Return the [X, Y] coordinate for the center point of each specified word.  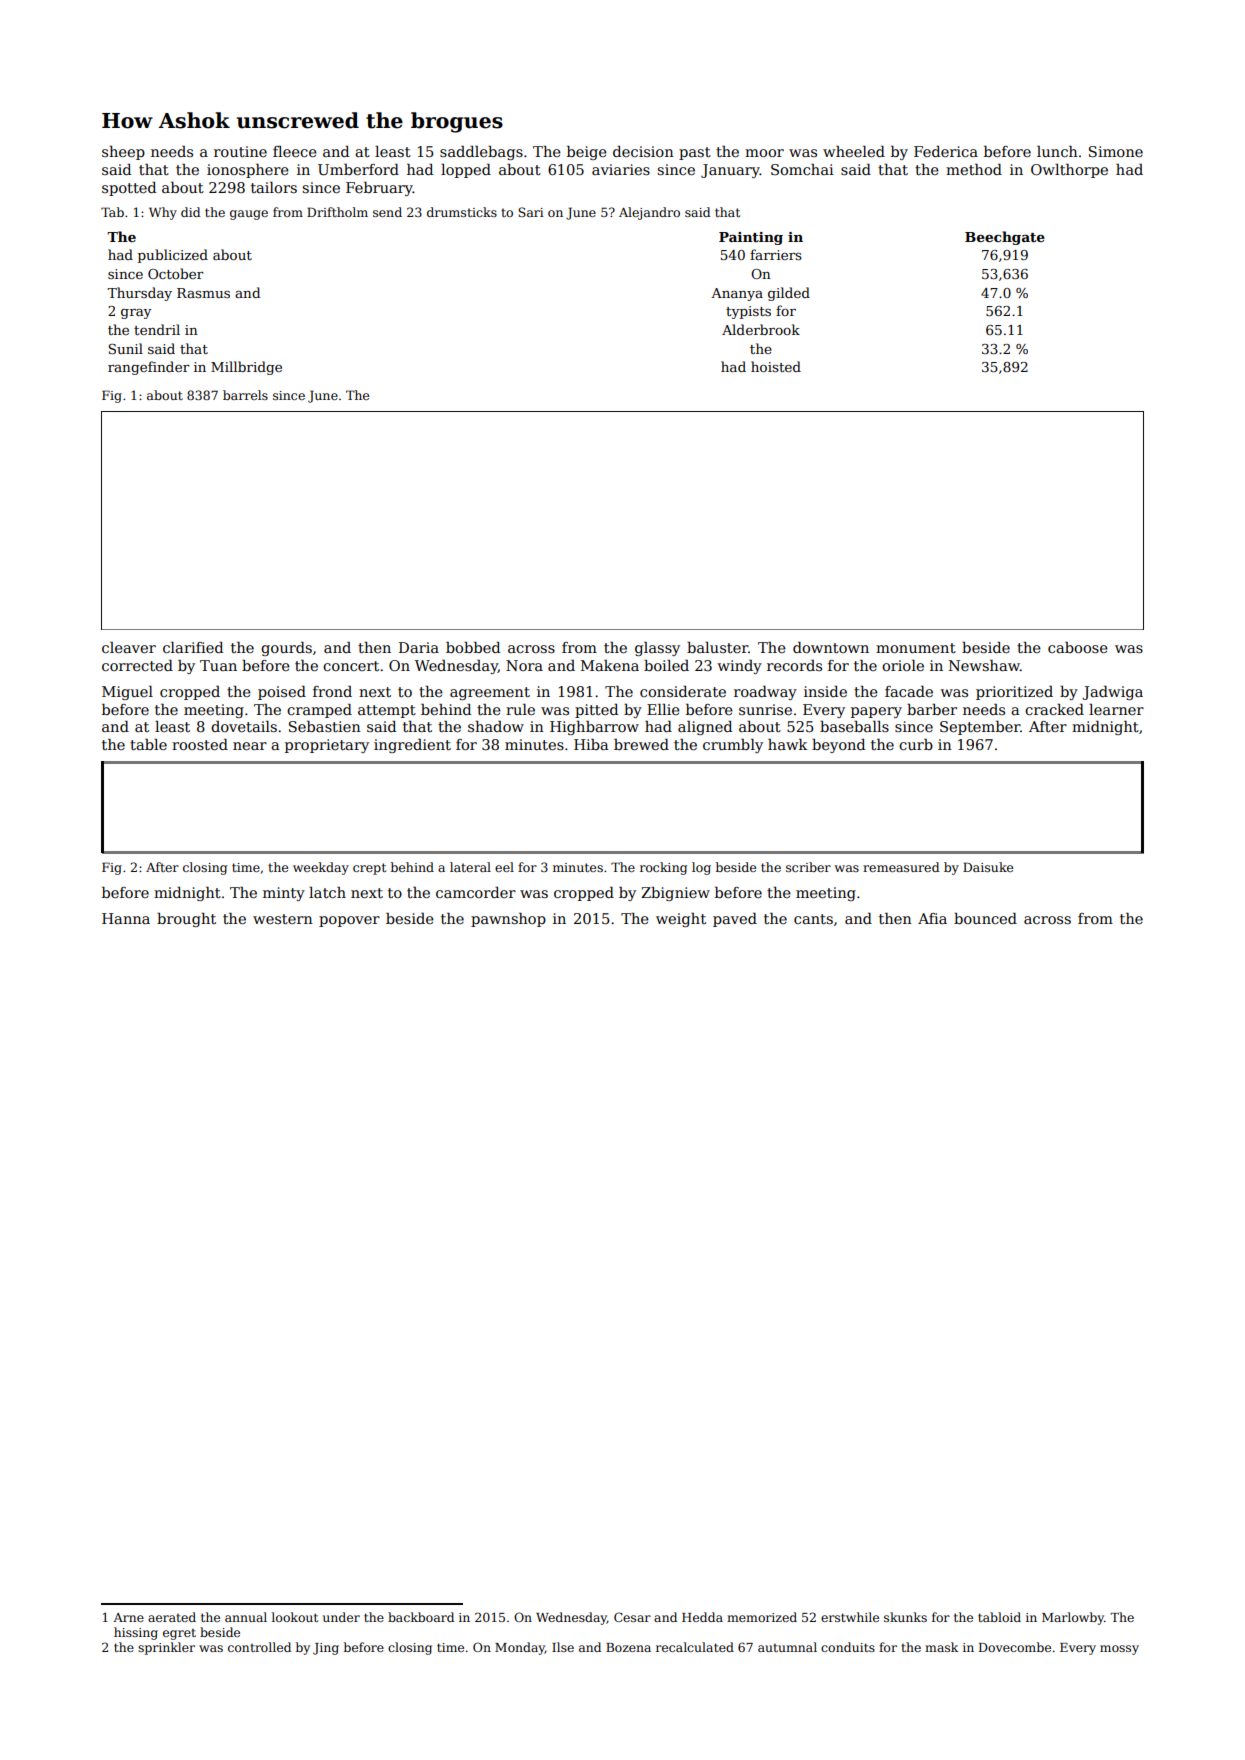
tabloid [999, 1617]
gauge [249, 215]
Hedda [702, 1617]
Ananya [737, 294]
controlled [259, 1647]
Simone [1116, 151]
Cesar [632, 1617]
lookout [295, 1617]
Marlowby [1073, 1618]
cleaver [129, 647]
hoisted [776, 366]
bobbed [473, 647]
